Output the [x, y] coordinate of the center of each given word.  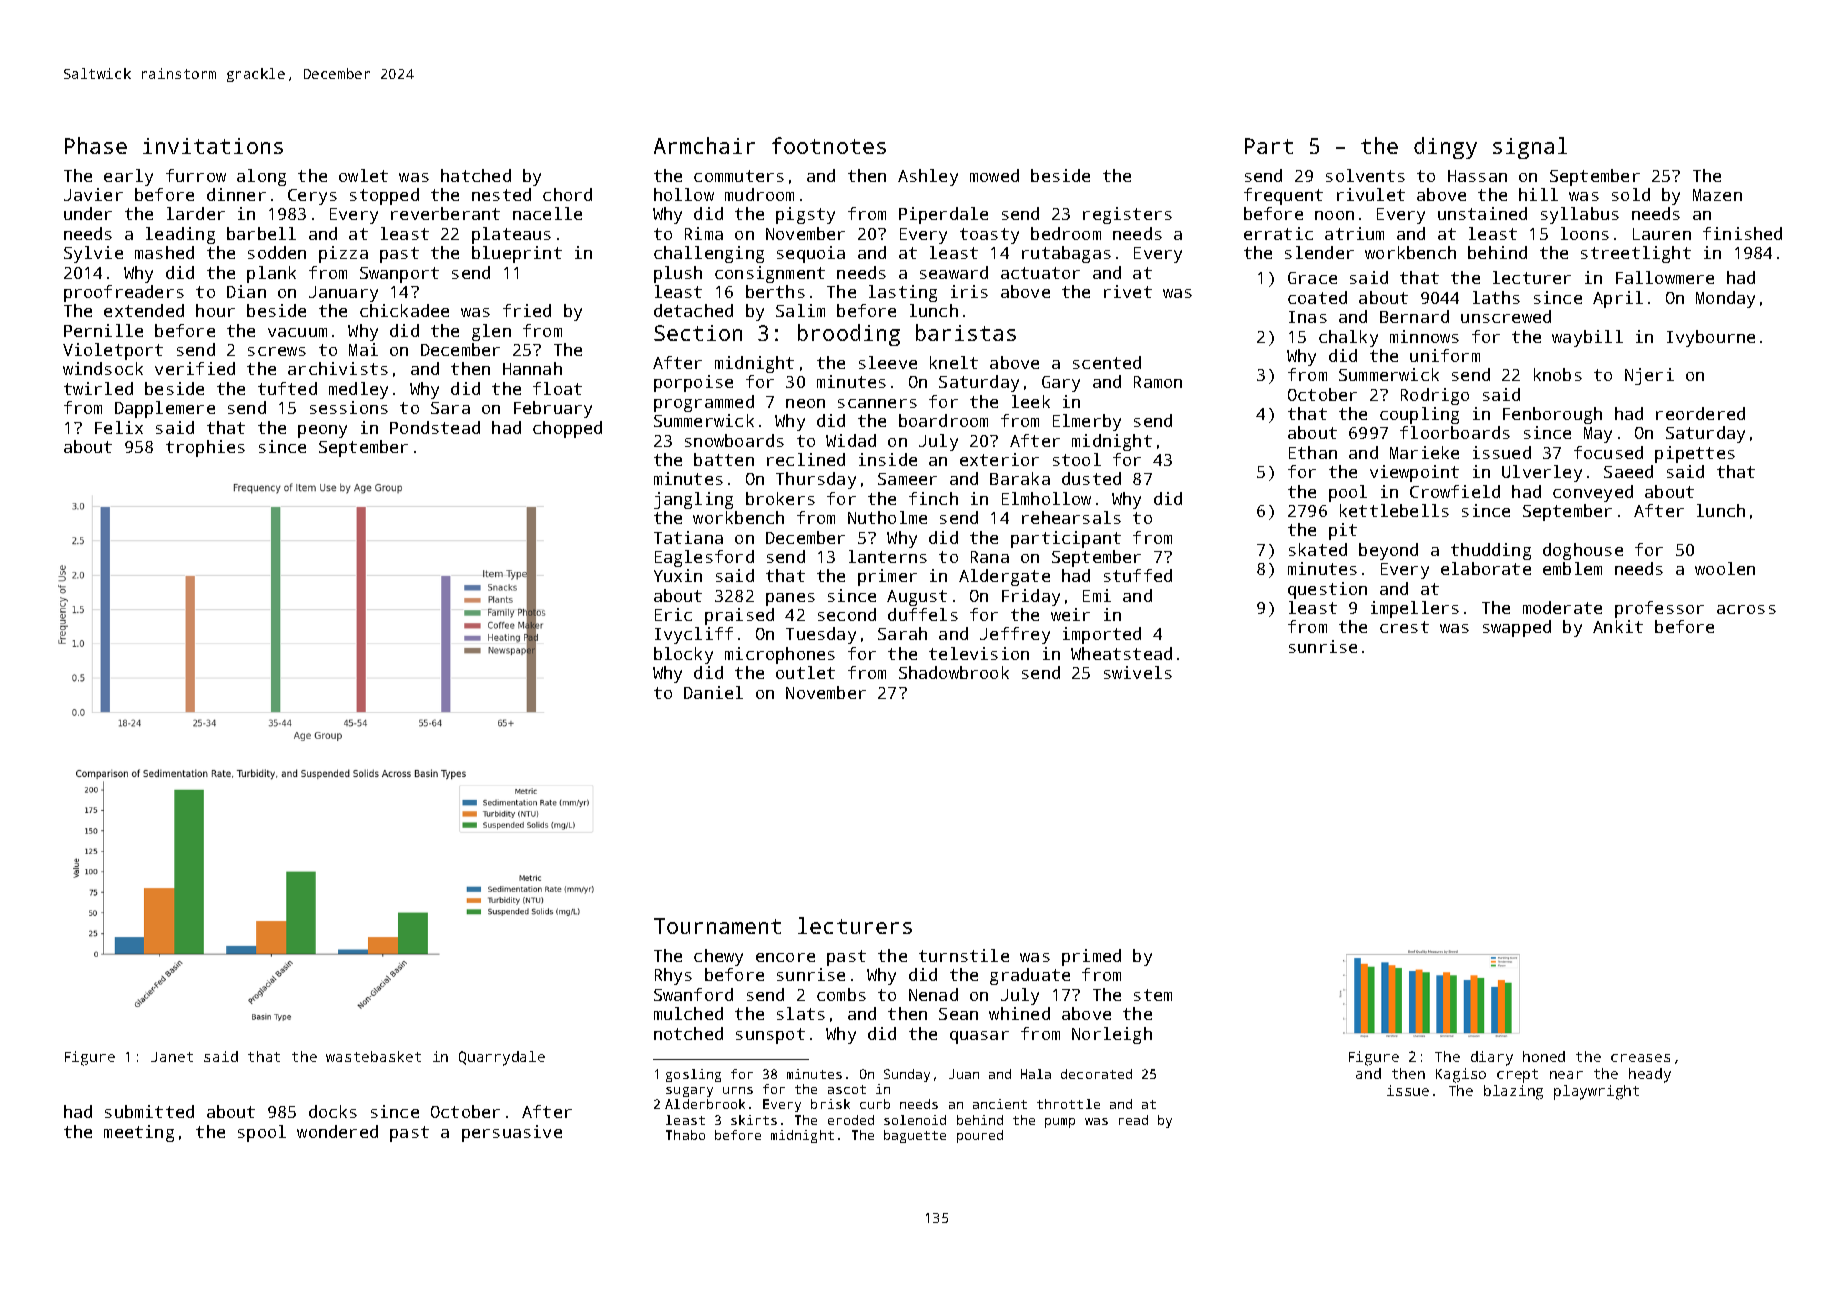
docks [333, 1111]
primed [1091, 957]
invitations [213, 146]
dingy [1445, 148]
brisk [830, 1104]
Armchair [704, 145]
